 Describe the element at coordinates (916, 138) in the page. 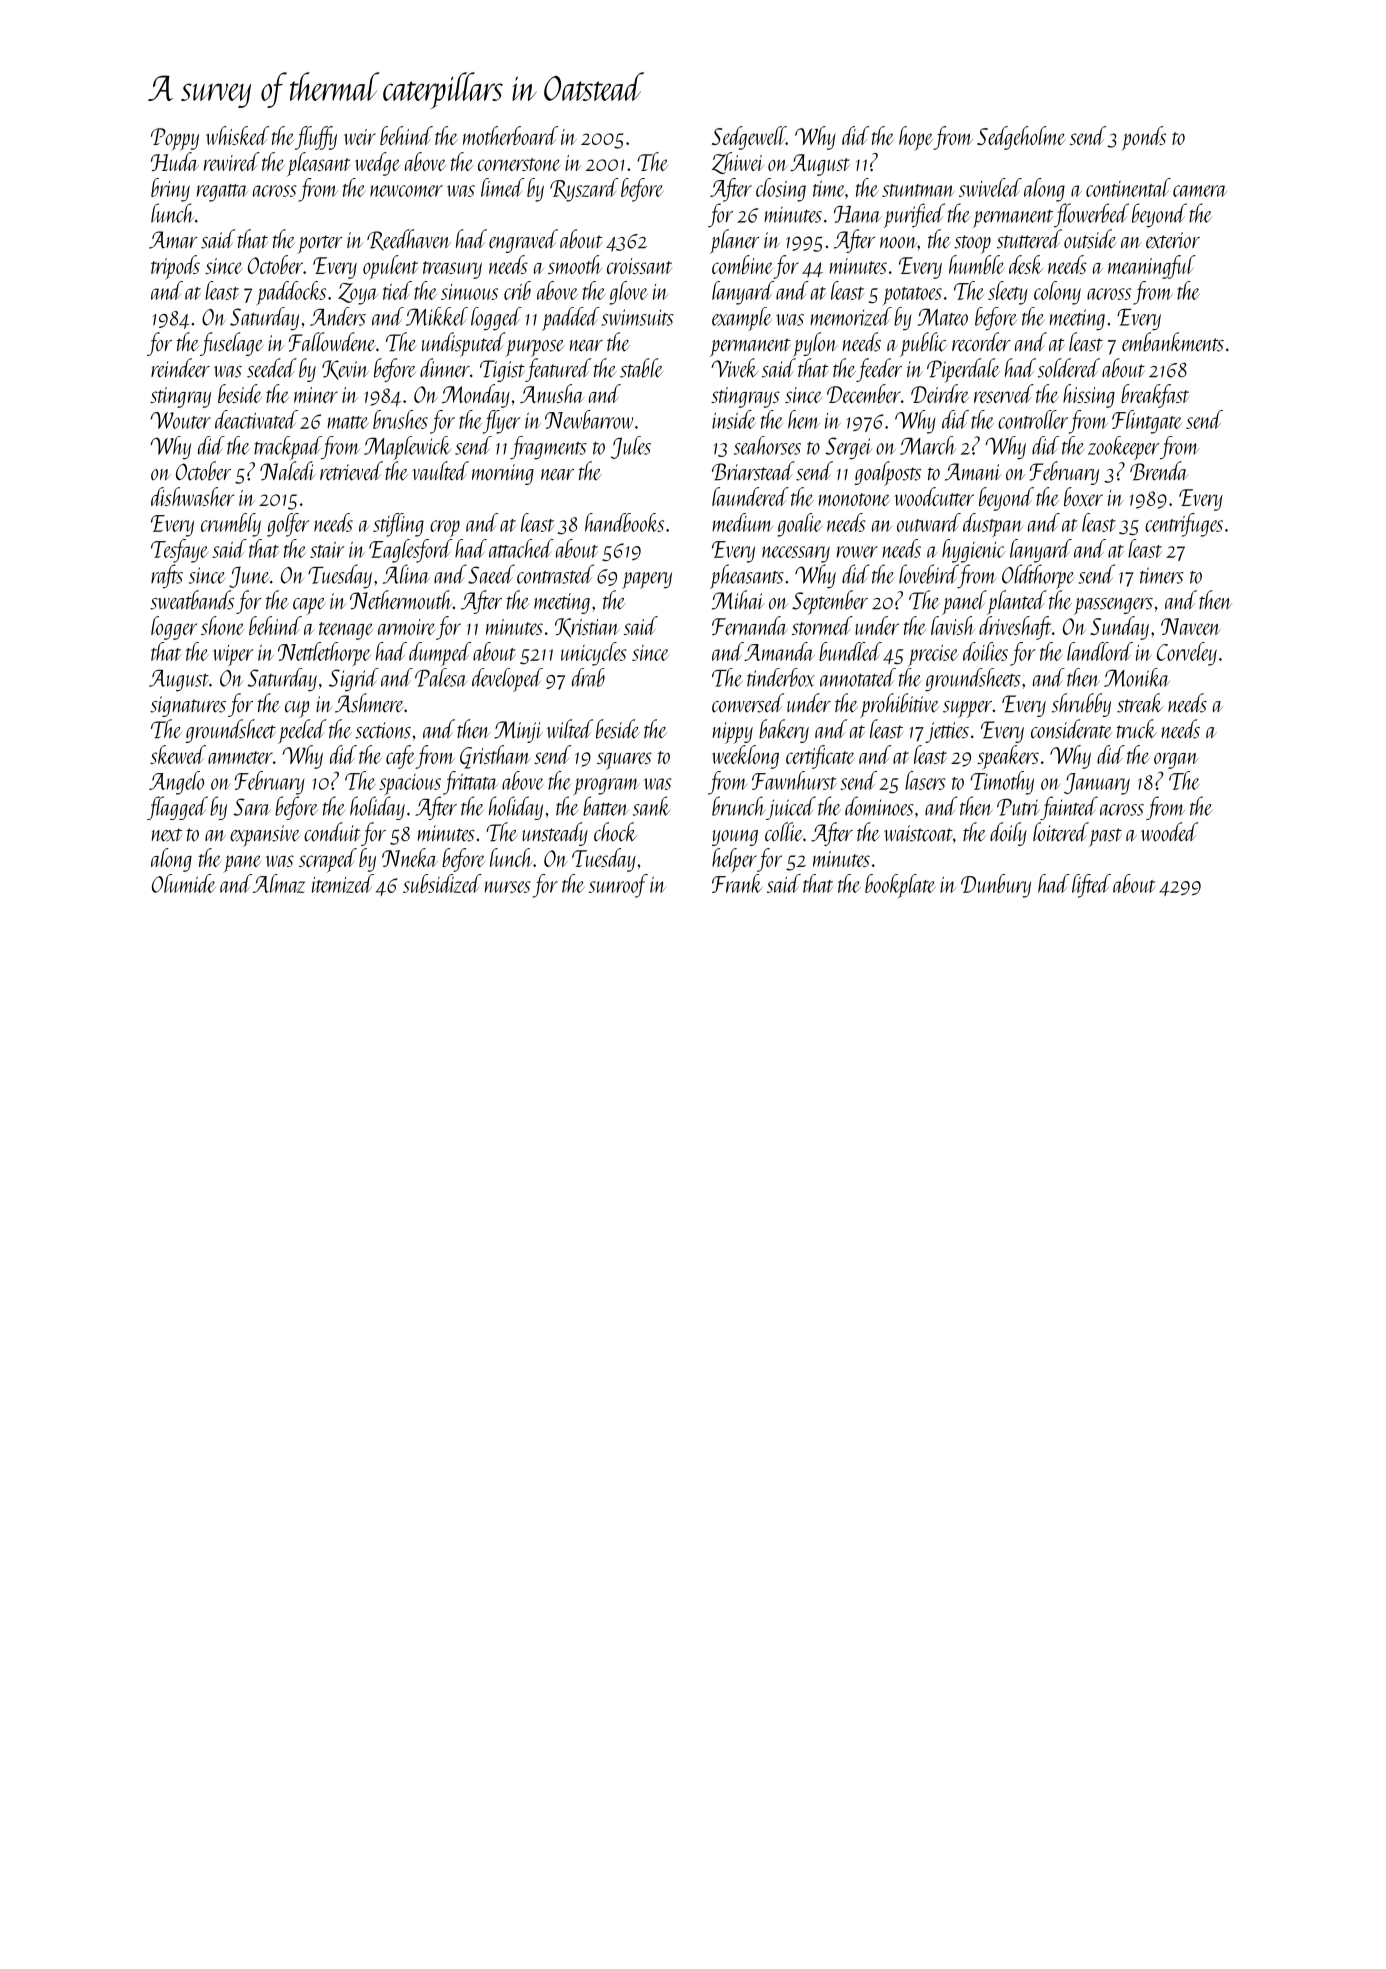

I see `hope` at that location.
